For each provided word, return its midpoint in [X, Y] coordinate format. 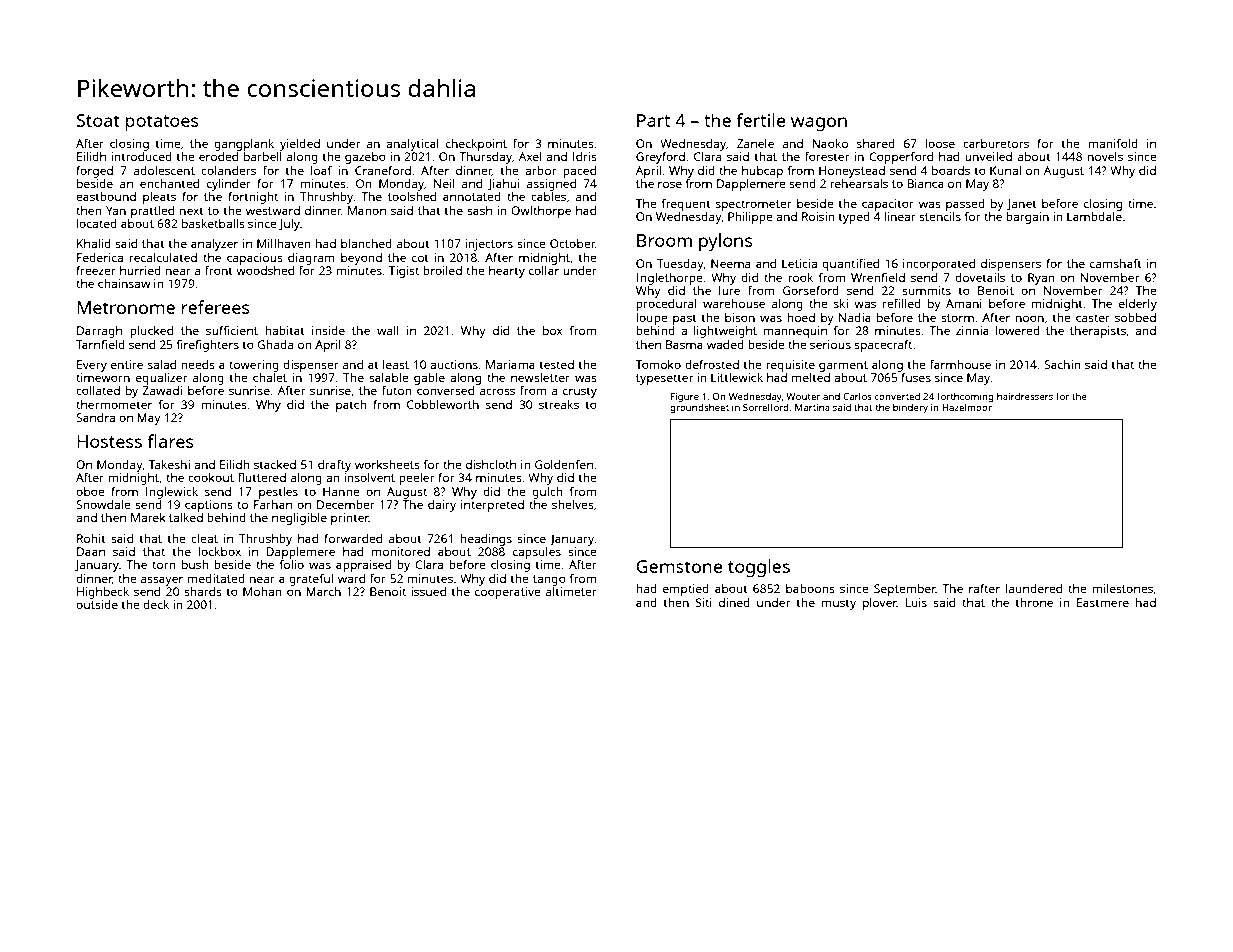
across [497, 391]
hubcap [762, 172]
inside [328, 330]
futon [397, 390]
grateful [311, 580]
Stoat [98, 120]
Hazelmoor [967, 407]
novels [1105, 156]
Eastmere [1103, 602]
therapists [1098, 332]
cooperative [508, 593]
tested [557, 364]
